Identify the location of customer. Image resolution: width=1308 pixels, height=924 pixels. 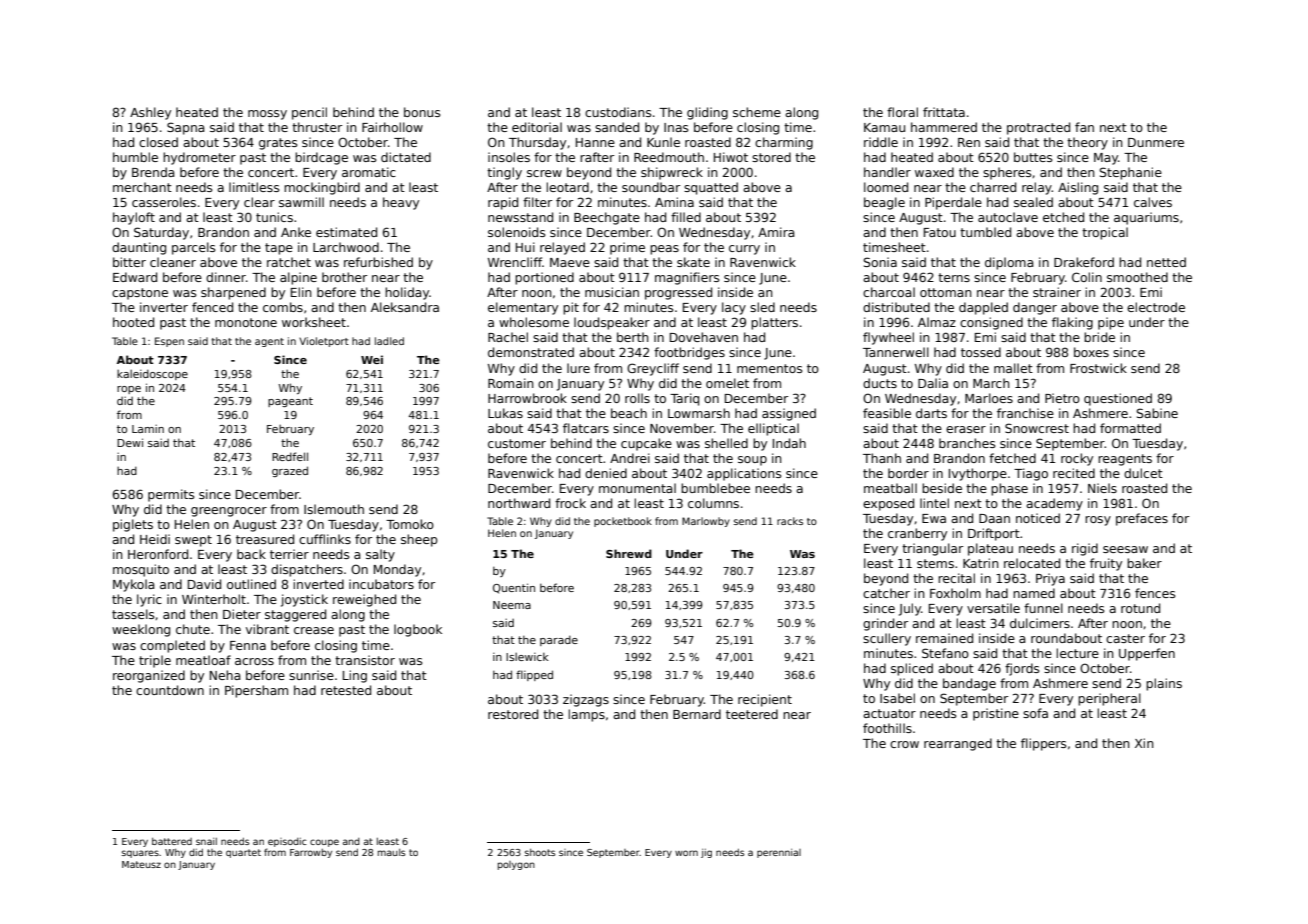
(517, 443).
